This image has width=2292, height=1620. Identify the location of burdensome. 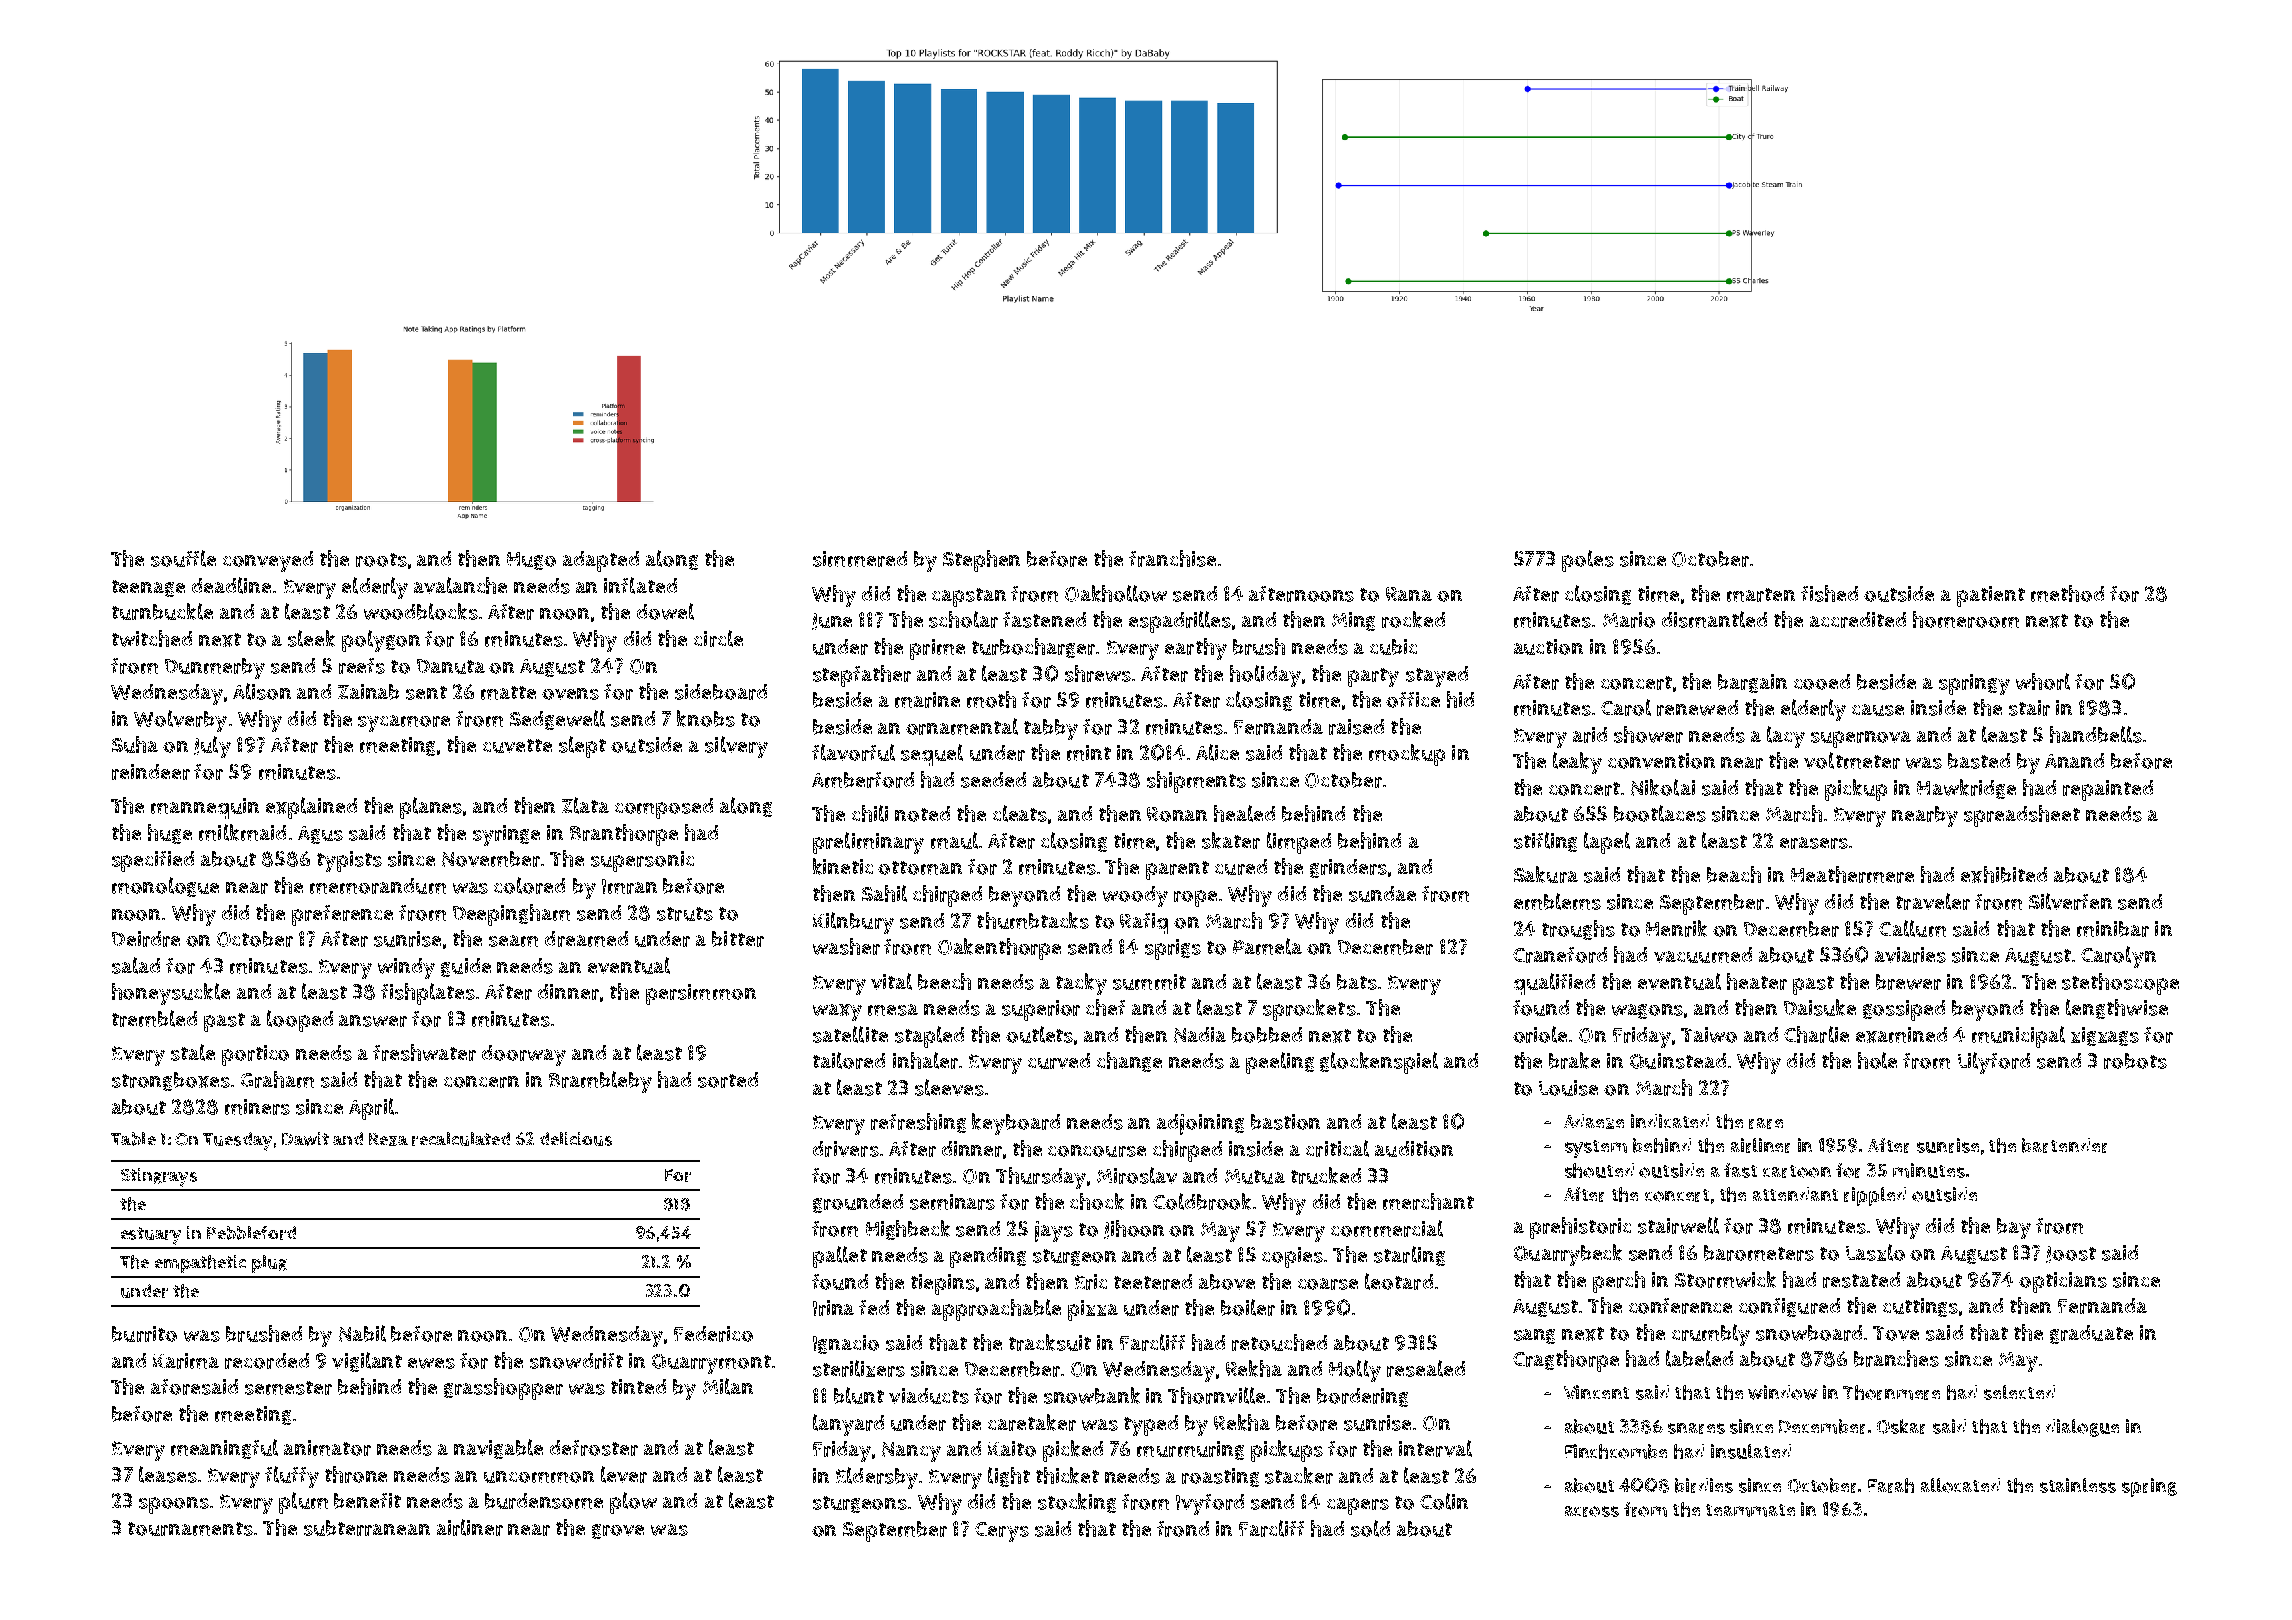
(544, 1501).
